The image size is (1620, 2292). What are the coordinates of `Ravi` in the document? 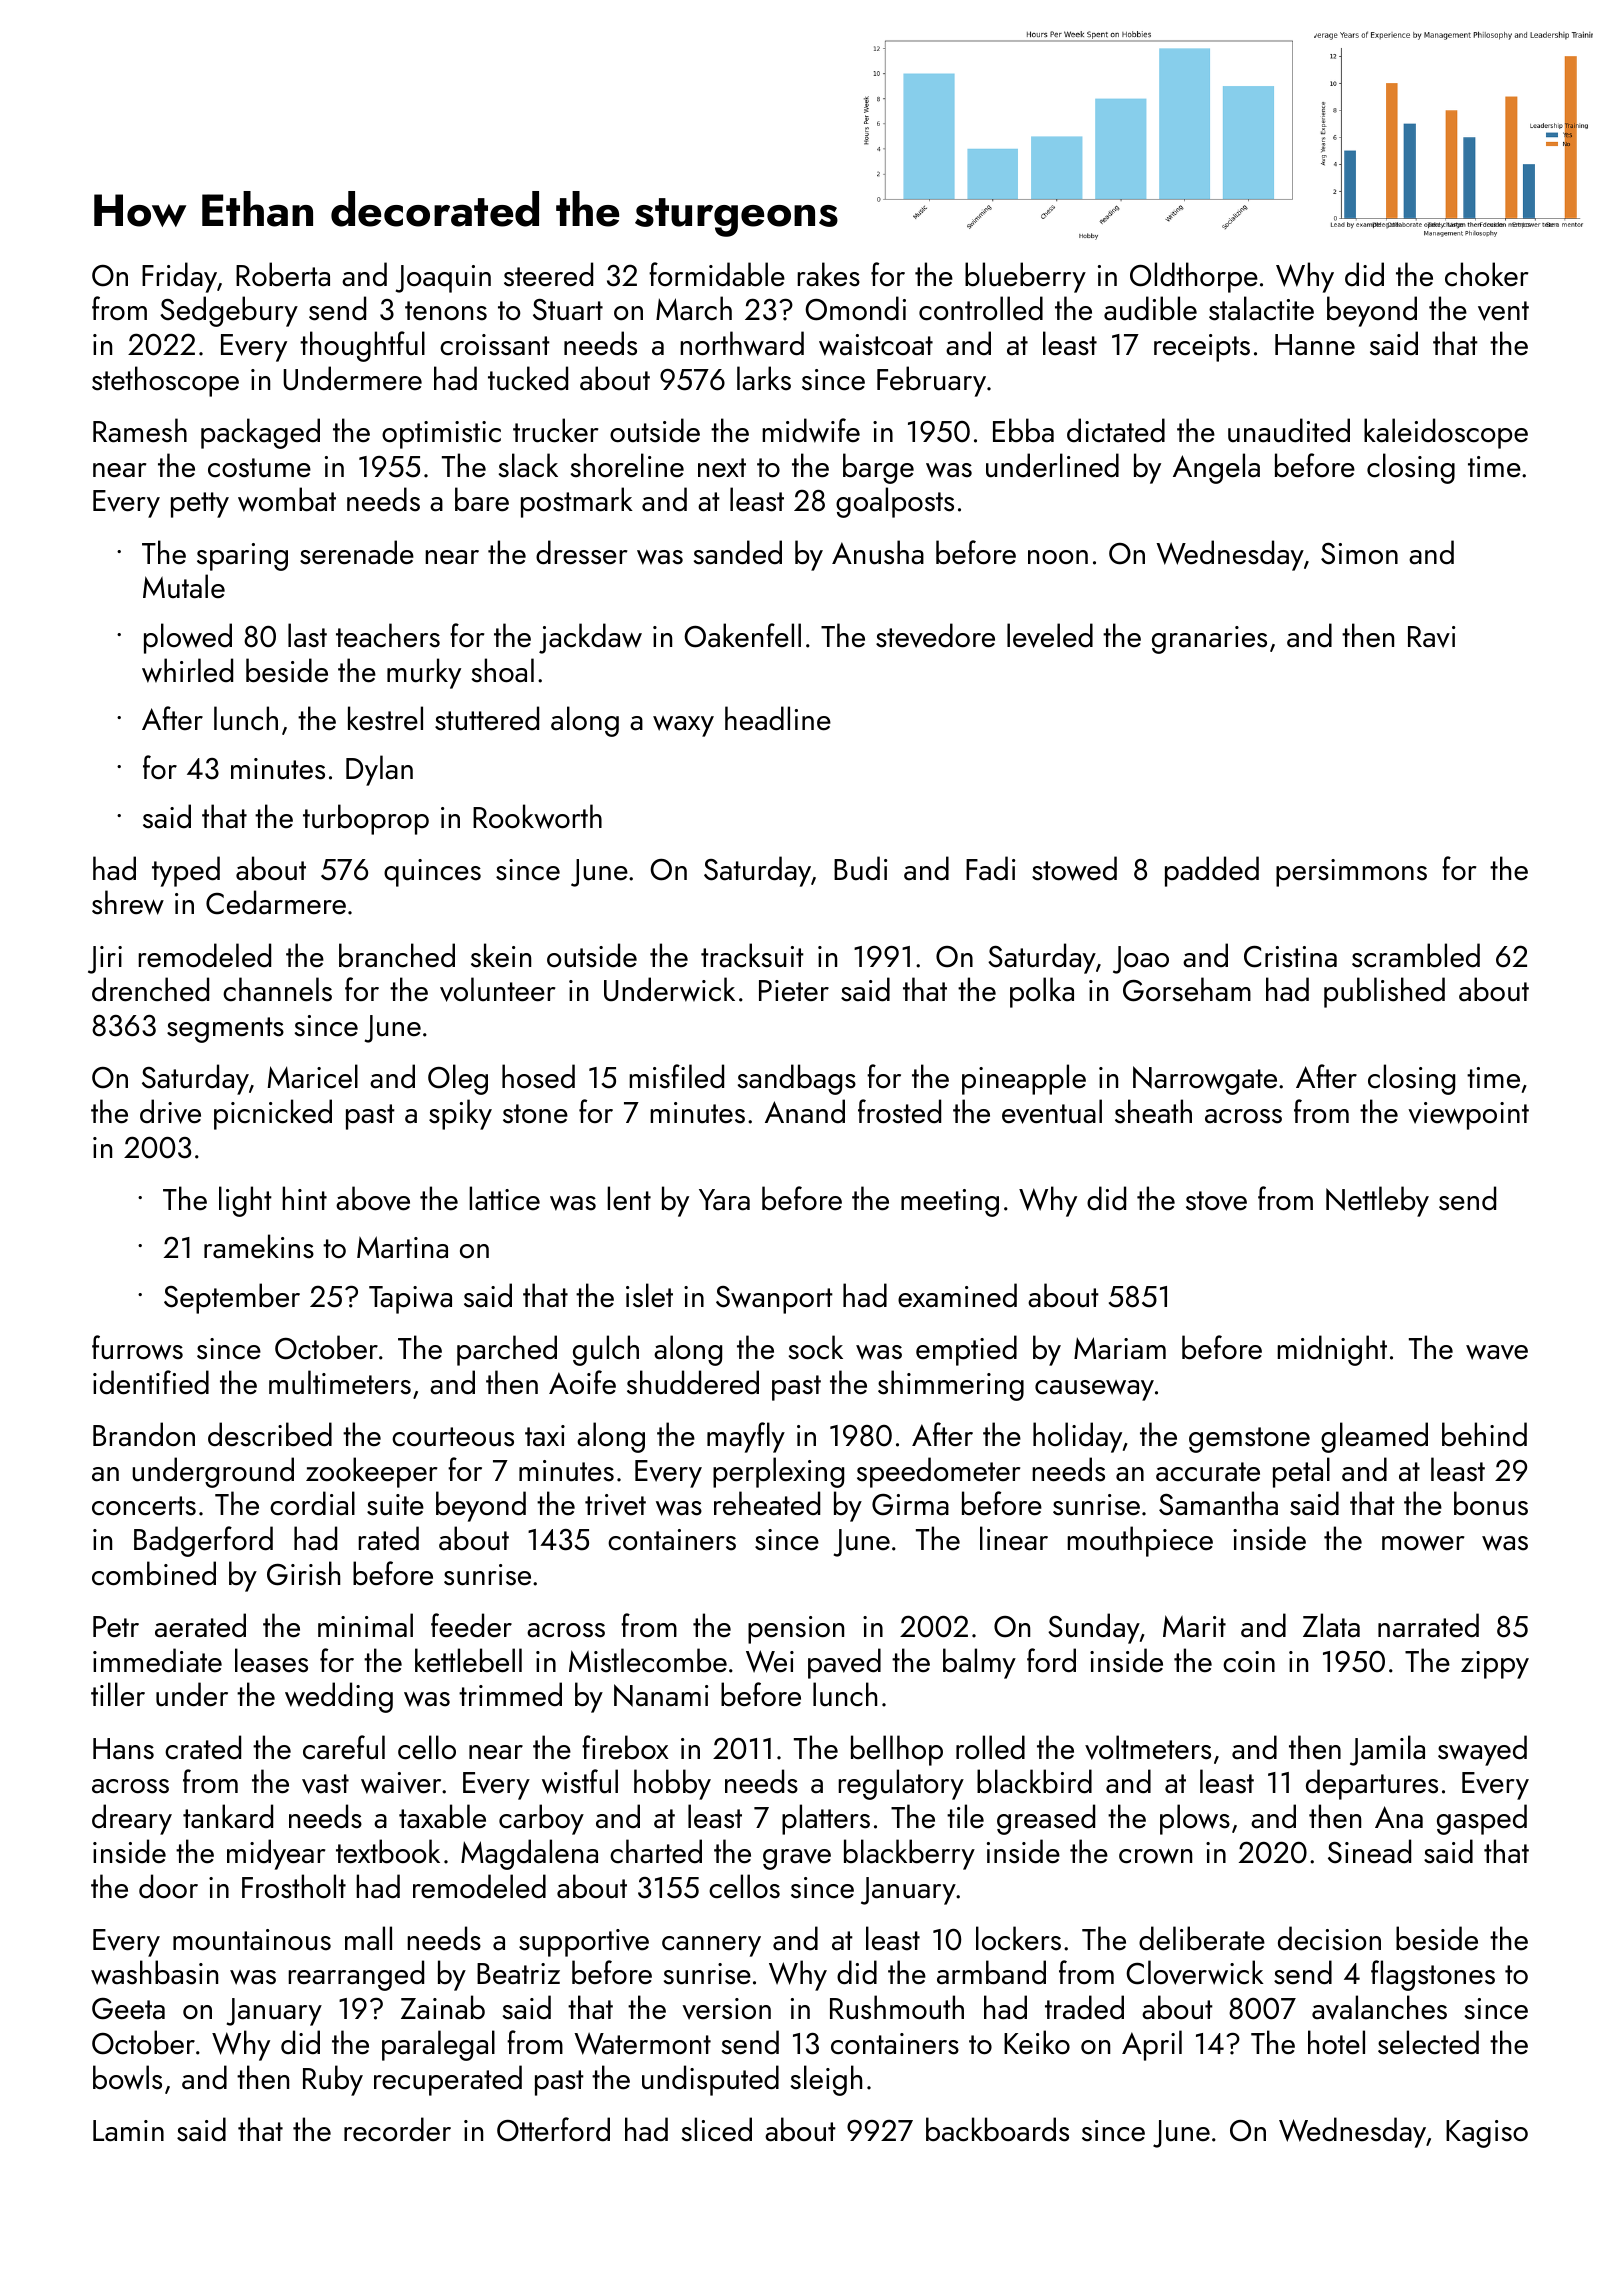 It's located at (1431, 637).
